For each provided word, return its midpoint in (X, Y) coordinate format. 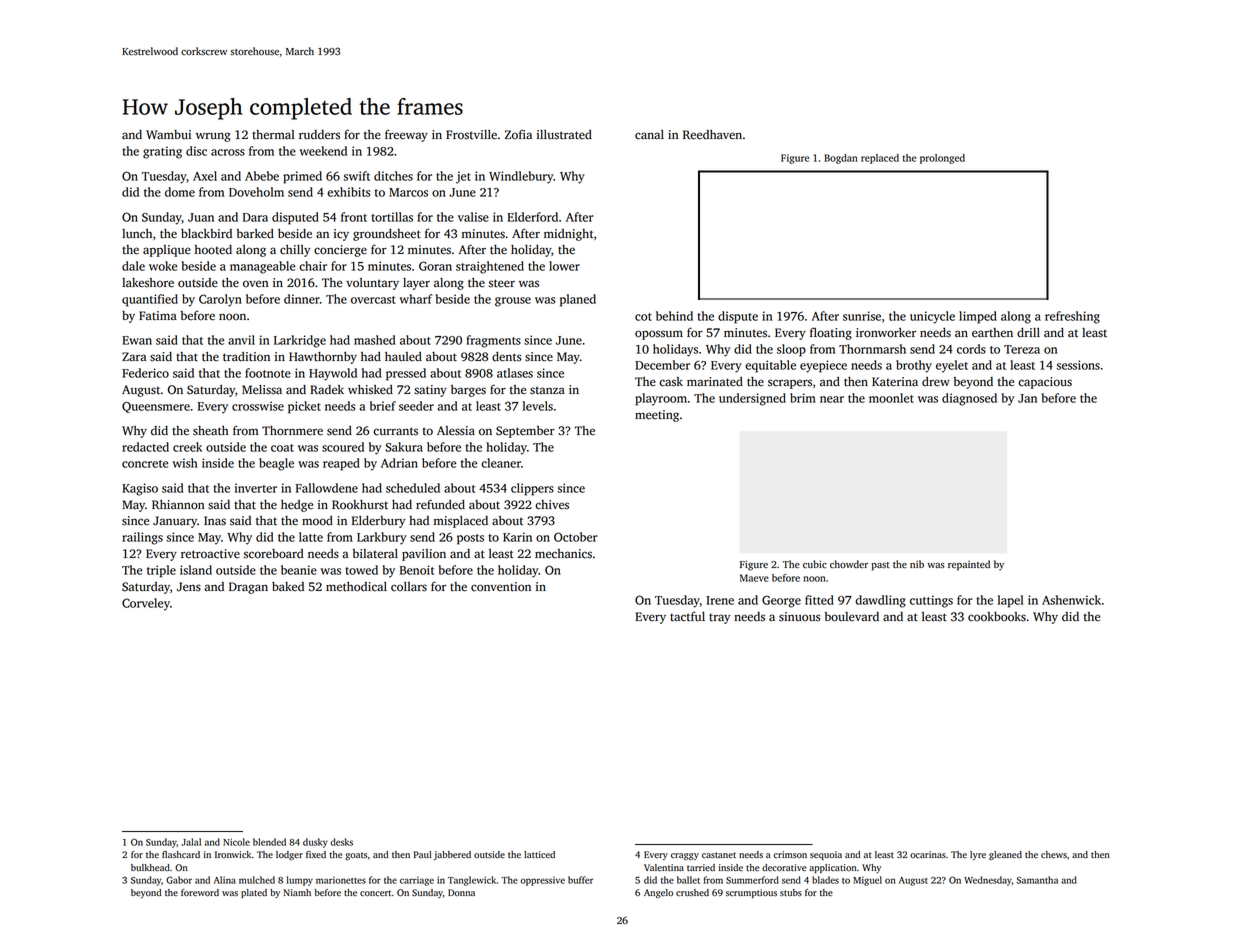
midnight (568, 235)
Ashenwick (1071, 600)
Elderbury (378, 522)
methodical (356, 587)
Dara (255, 217)
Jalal (191, 842)
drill (1028, 332)
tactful (687, 616)
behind (674, 316)
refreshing (1072, 317)
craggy (685, 856)
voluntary (372, 284)
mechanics (563, 554)
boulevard (852, 617)
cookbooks (997, 617)
